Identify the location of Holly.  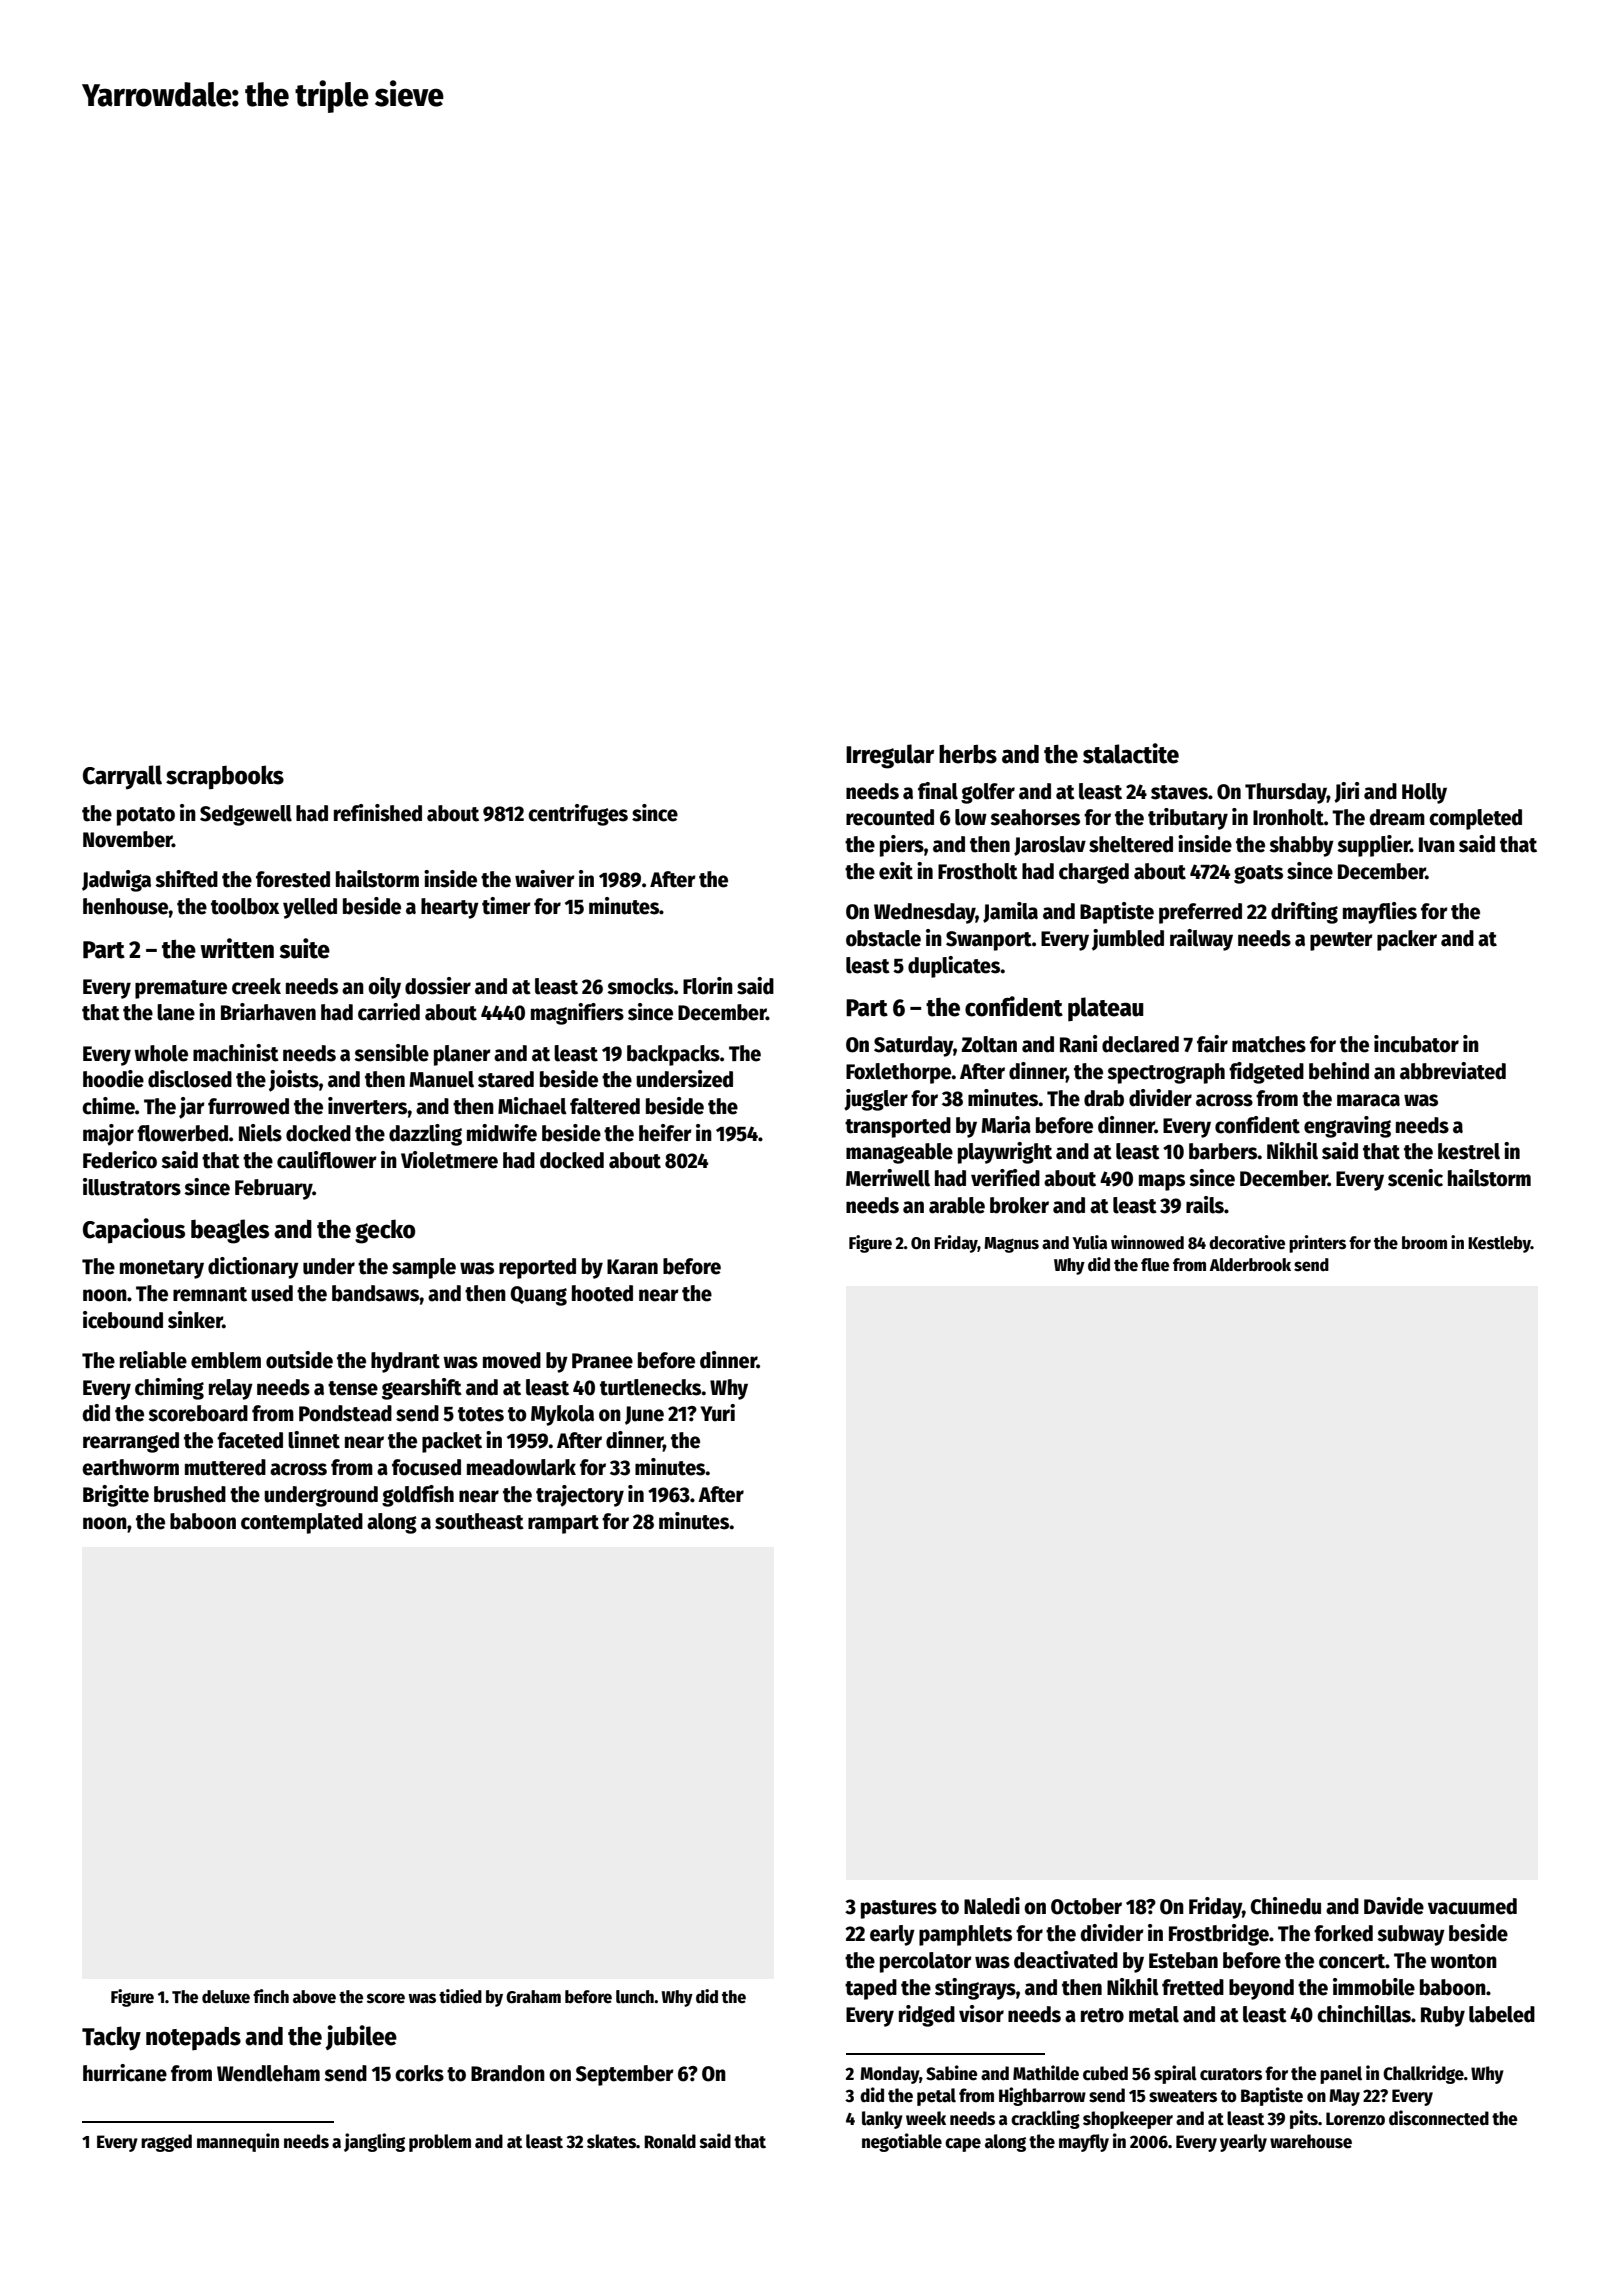
(1424, 793).
